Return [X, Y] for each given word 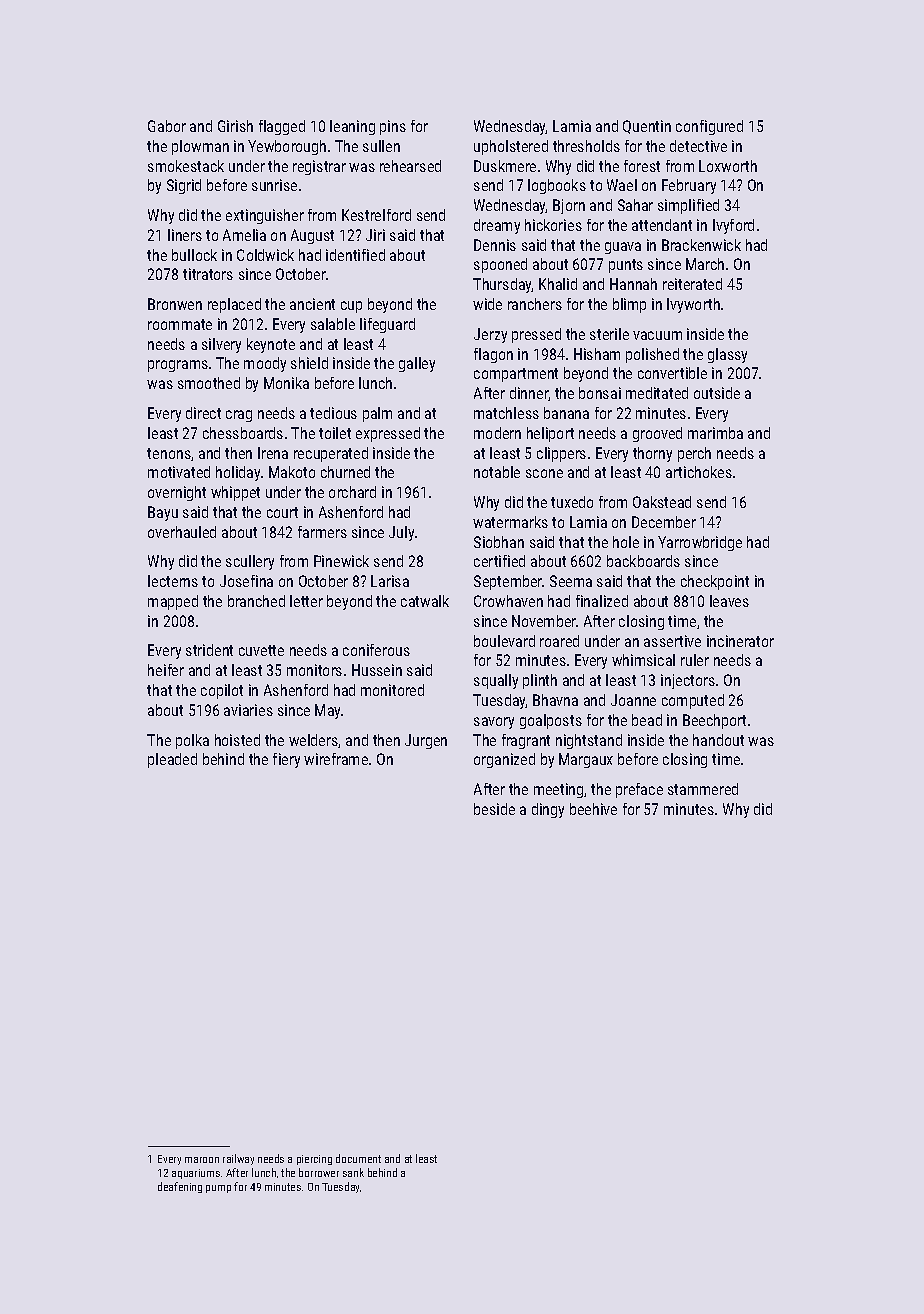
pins [393, 127]
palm [377, 414]
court [282, 512]
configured [709, 127]
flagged [282, 127]
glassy [727, 355]
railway [238, 1159]
